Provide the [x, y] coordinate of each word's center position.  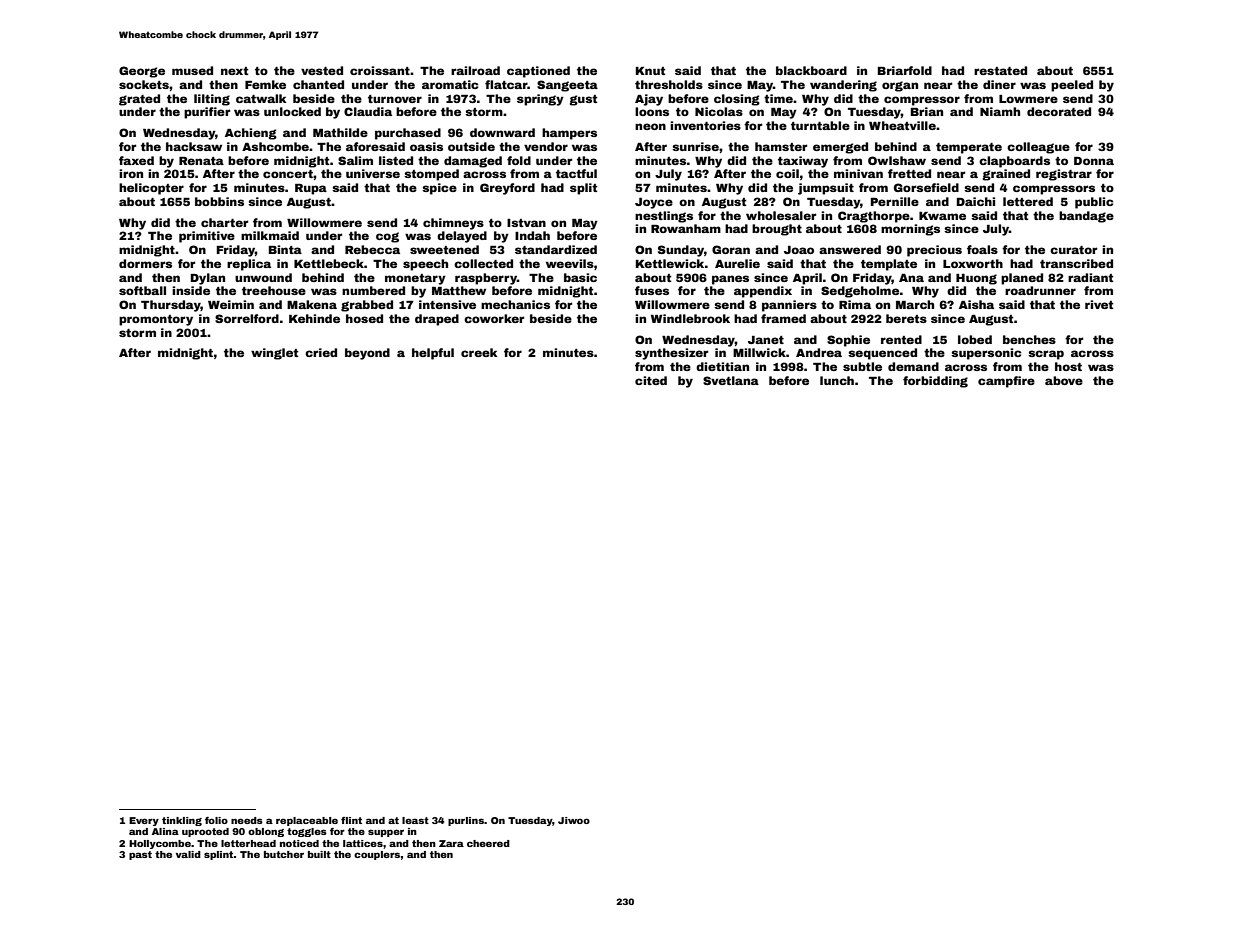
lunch [837, 380]
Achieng [251, 134]
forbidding [935, 382]
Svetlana [731, 380]
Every [144, 821]
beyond [367, 354]
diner [999, 84]
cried [321, 352]
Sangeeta [567, 86]
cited [651, 380]
